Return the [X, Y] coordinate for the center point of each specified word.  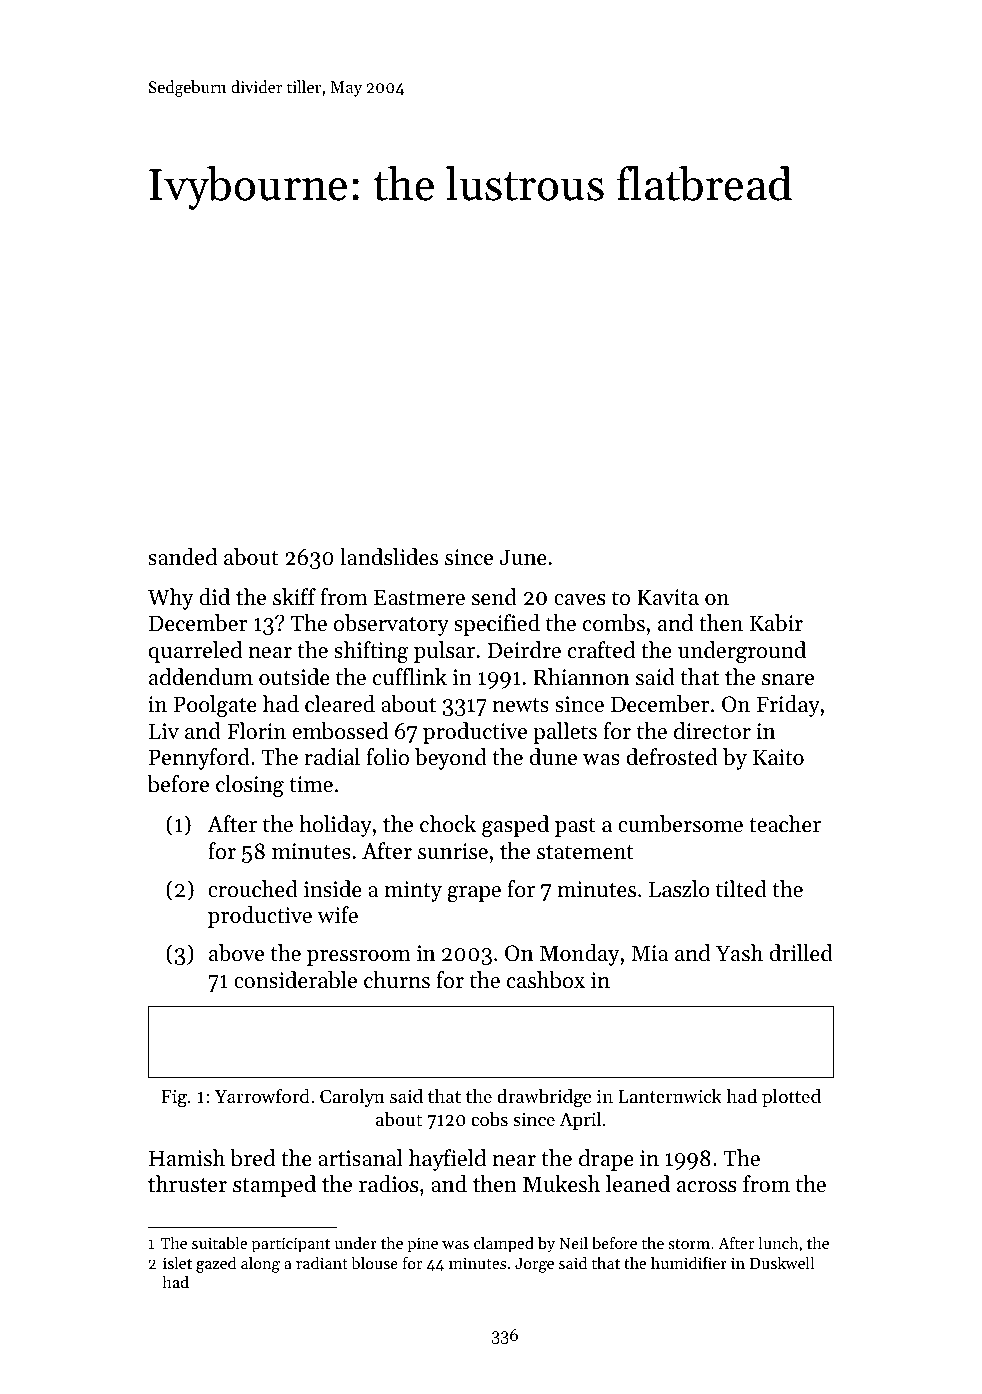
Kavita [668, 597]
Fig [174, 1098]
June [523, 557]
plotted [791, 1097]
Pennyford [199, 759]
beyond [451, 759]
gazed [216, 1264]
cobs [489, 1118]
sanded [182, 557]
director [712, 731]
